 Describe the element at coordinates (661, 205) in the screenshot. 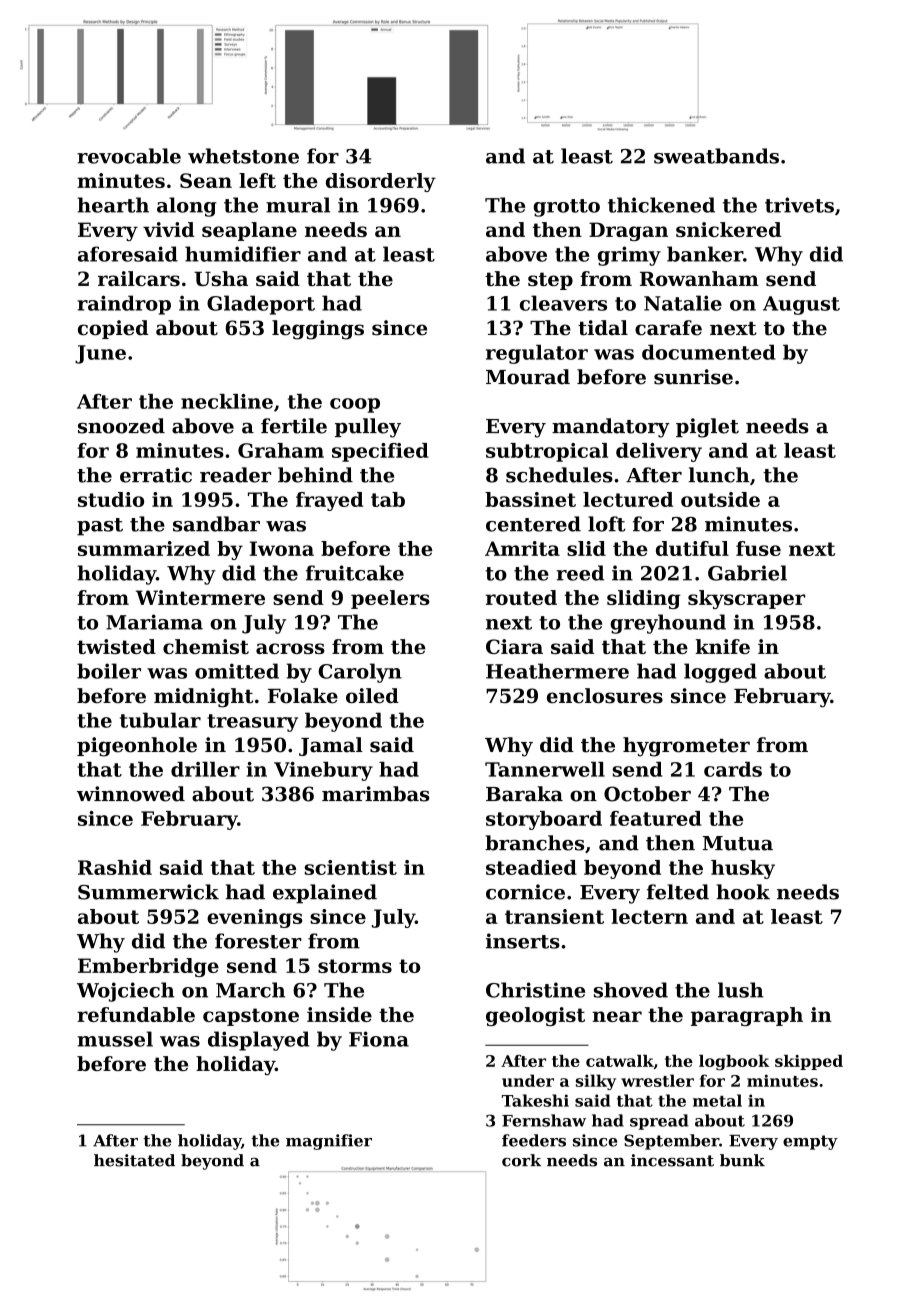

I see `thickened` at that location.
